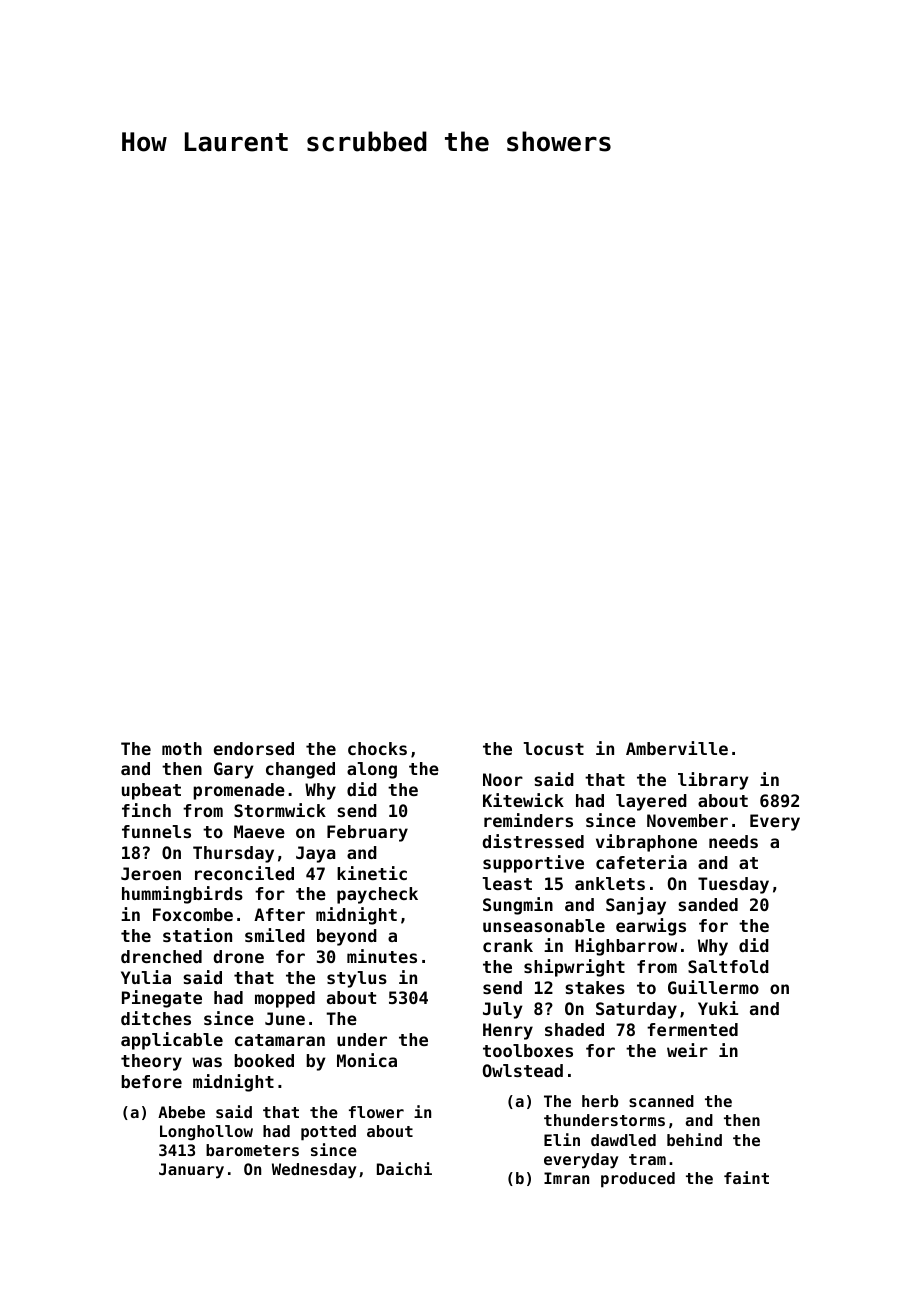 This screenshot has height=1311, width=924. What do you see at coordinates (533, 841) in the screenshot?
I see `distressed` at bounding box center [533, 841].
